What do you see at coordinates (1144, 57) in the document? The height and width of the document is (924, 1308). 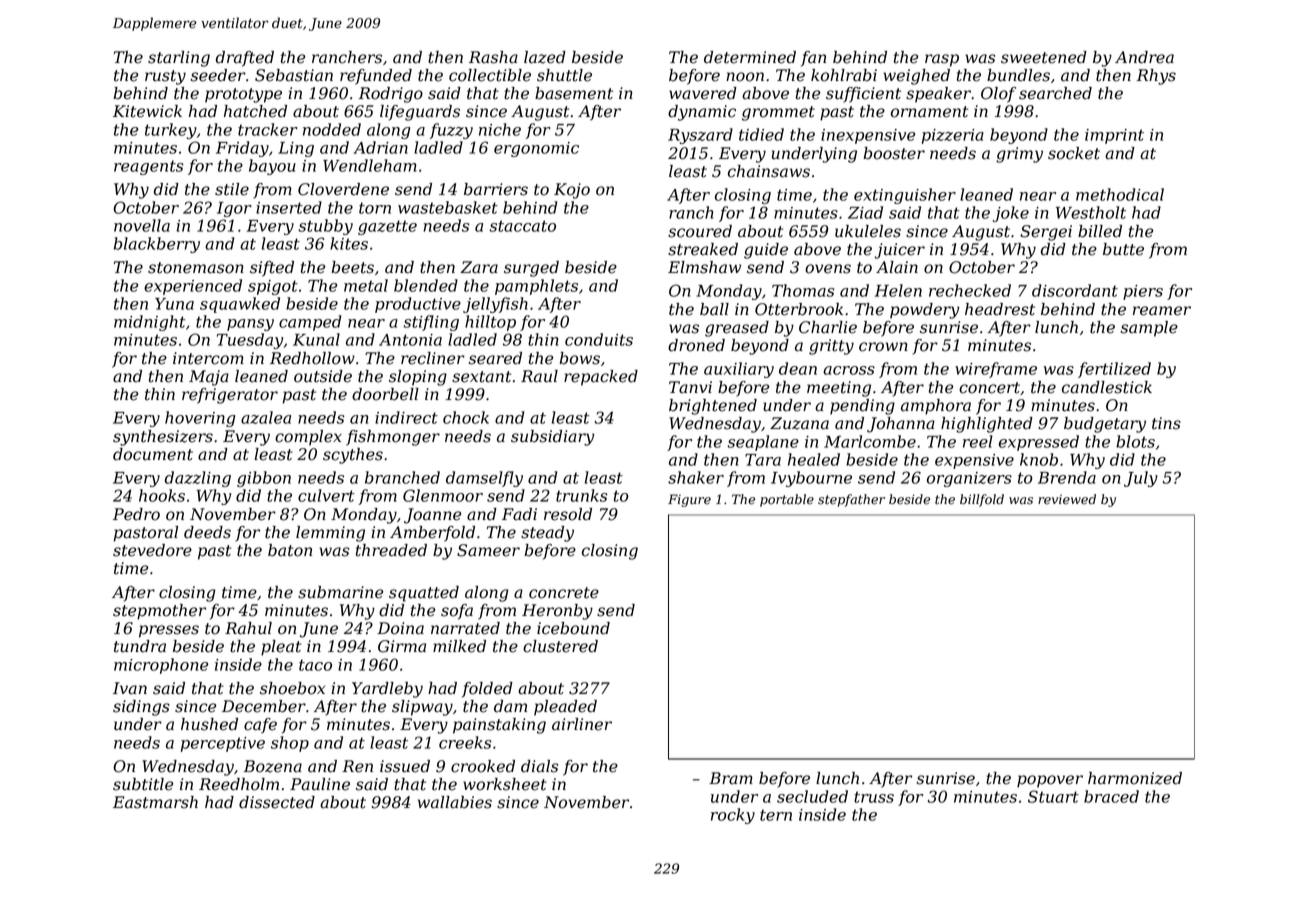 I see `Andrea` at bounding box center [1144, 57].
